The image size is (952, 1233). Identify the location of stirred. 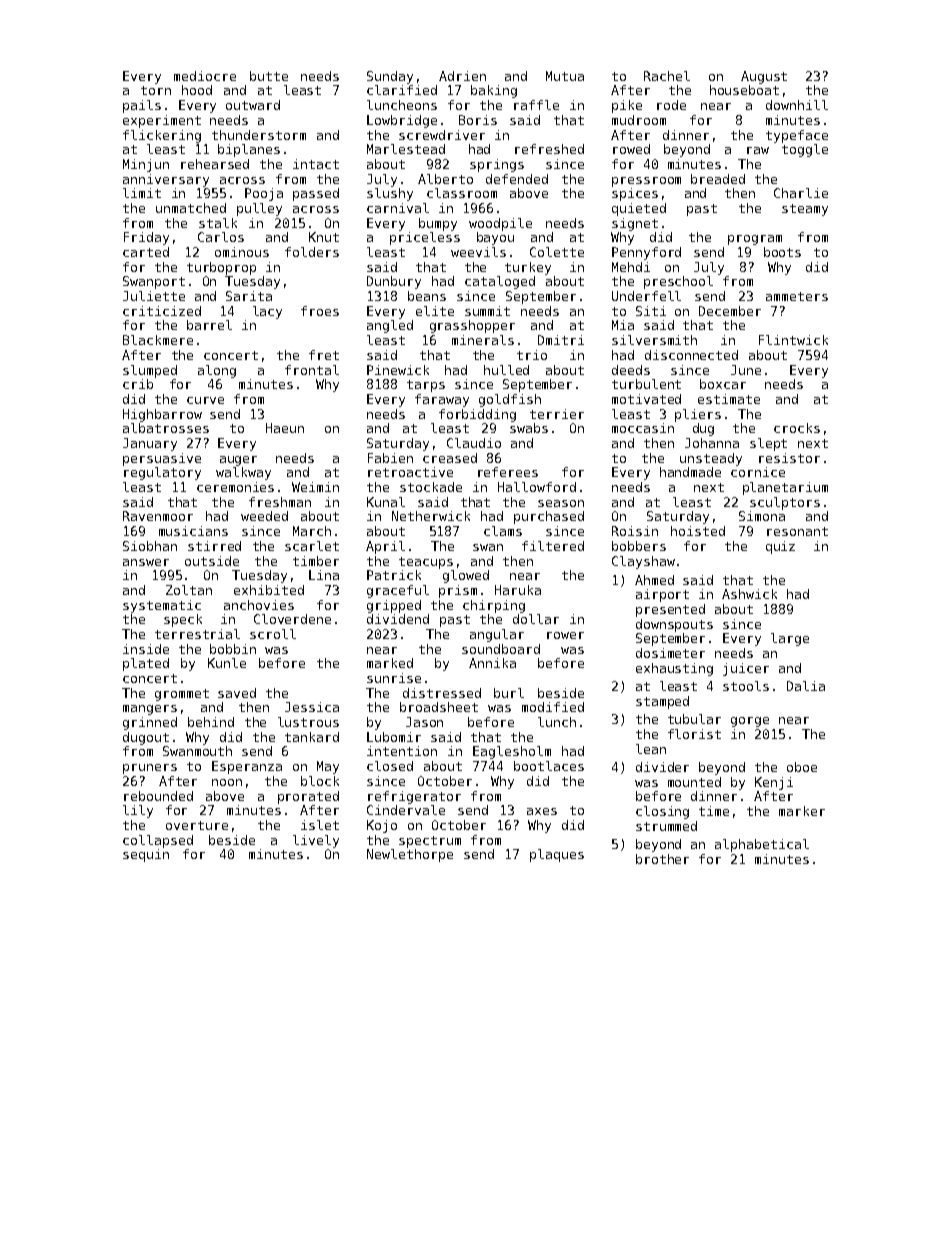
(214, 546).
